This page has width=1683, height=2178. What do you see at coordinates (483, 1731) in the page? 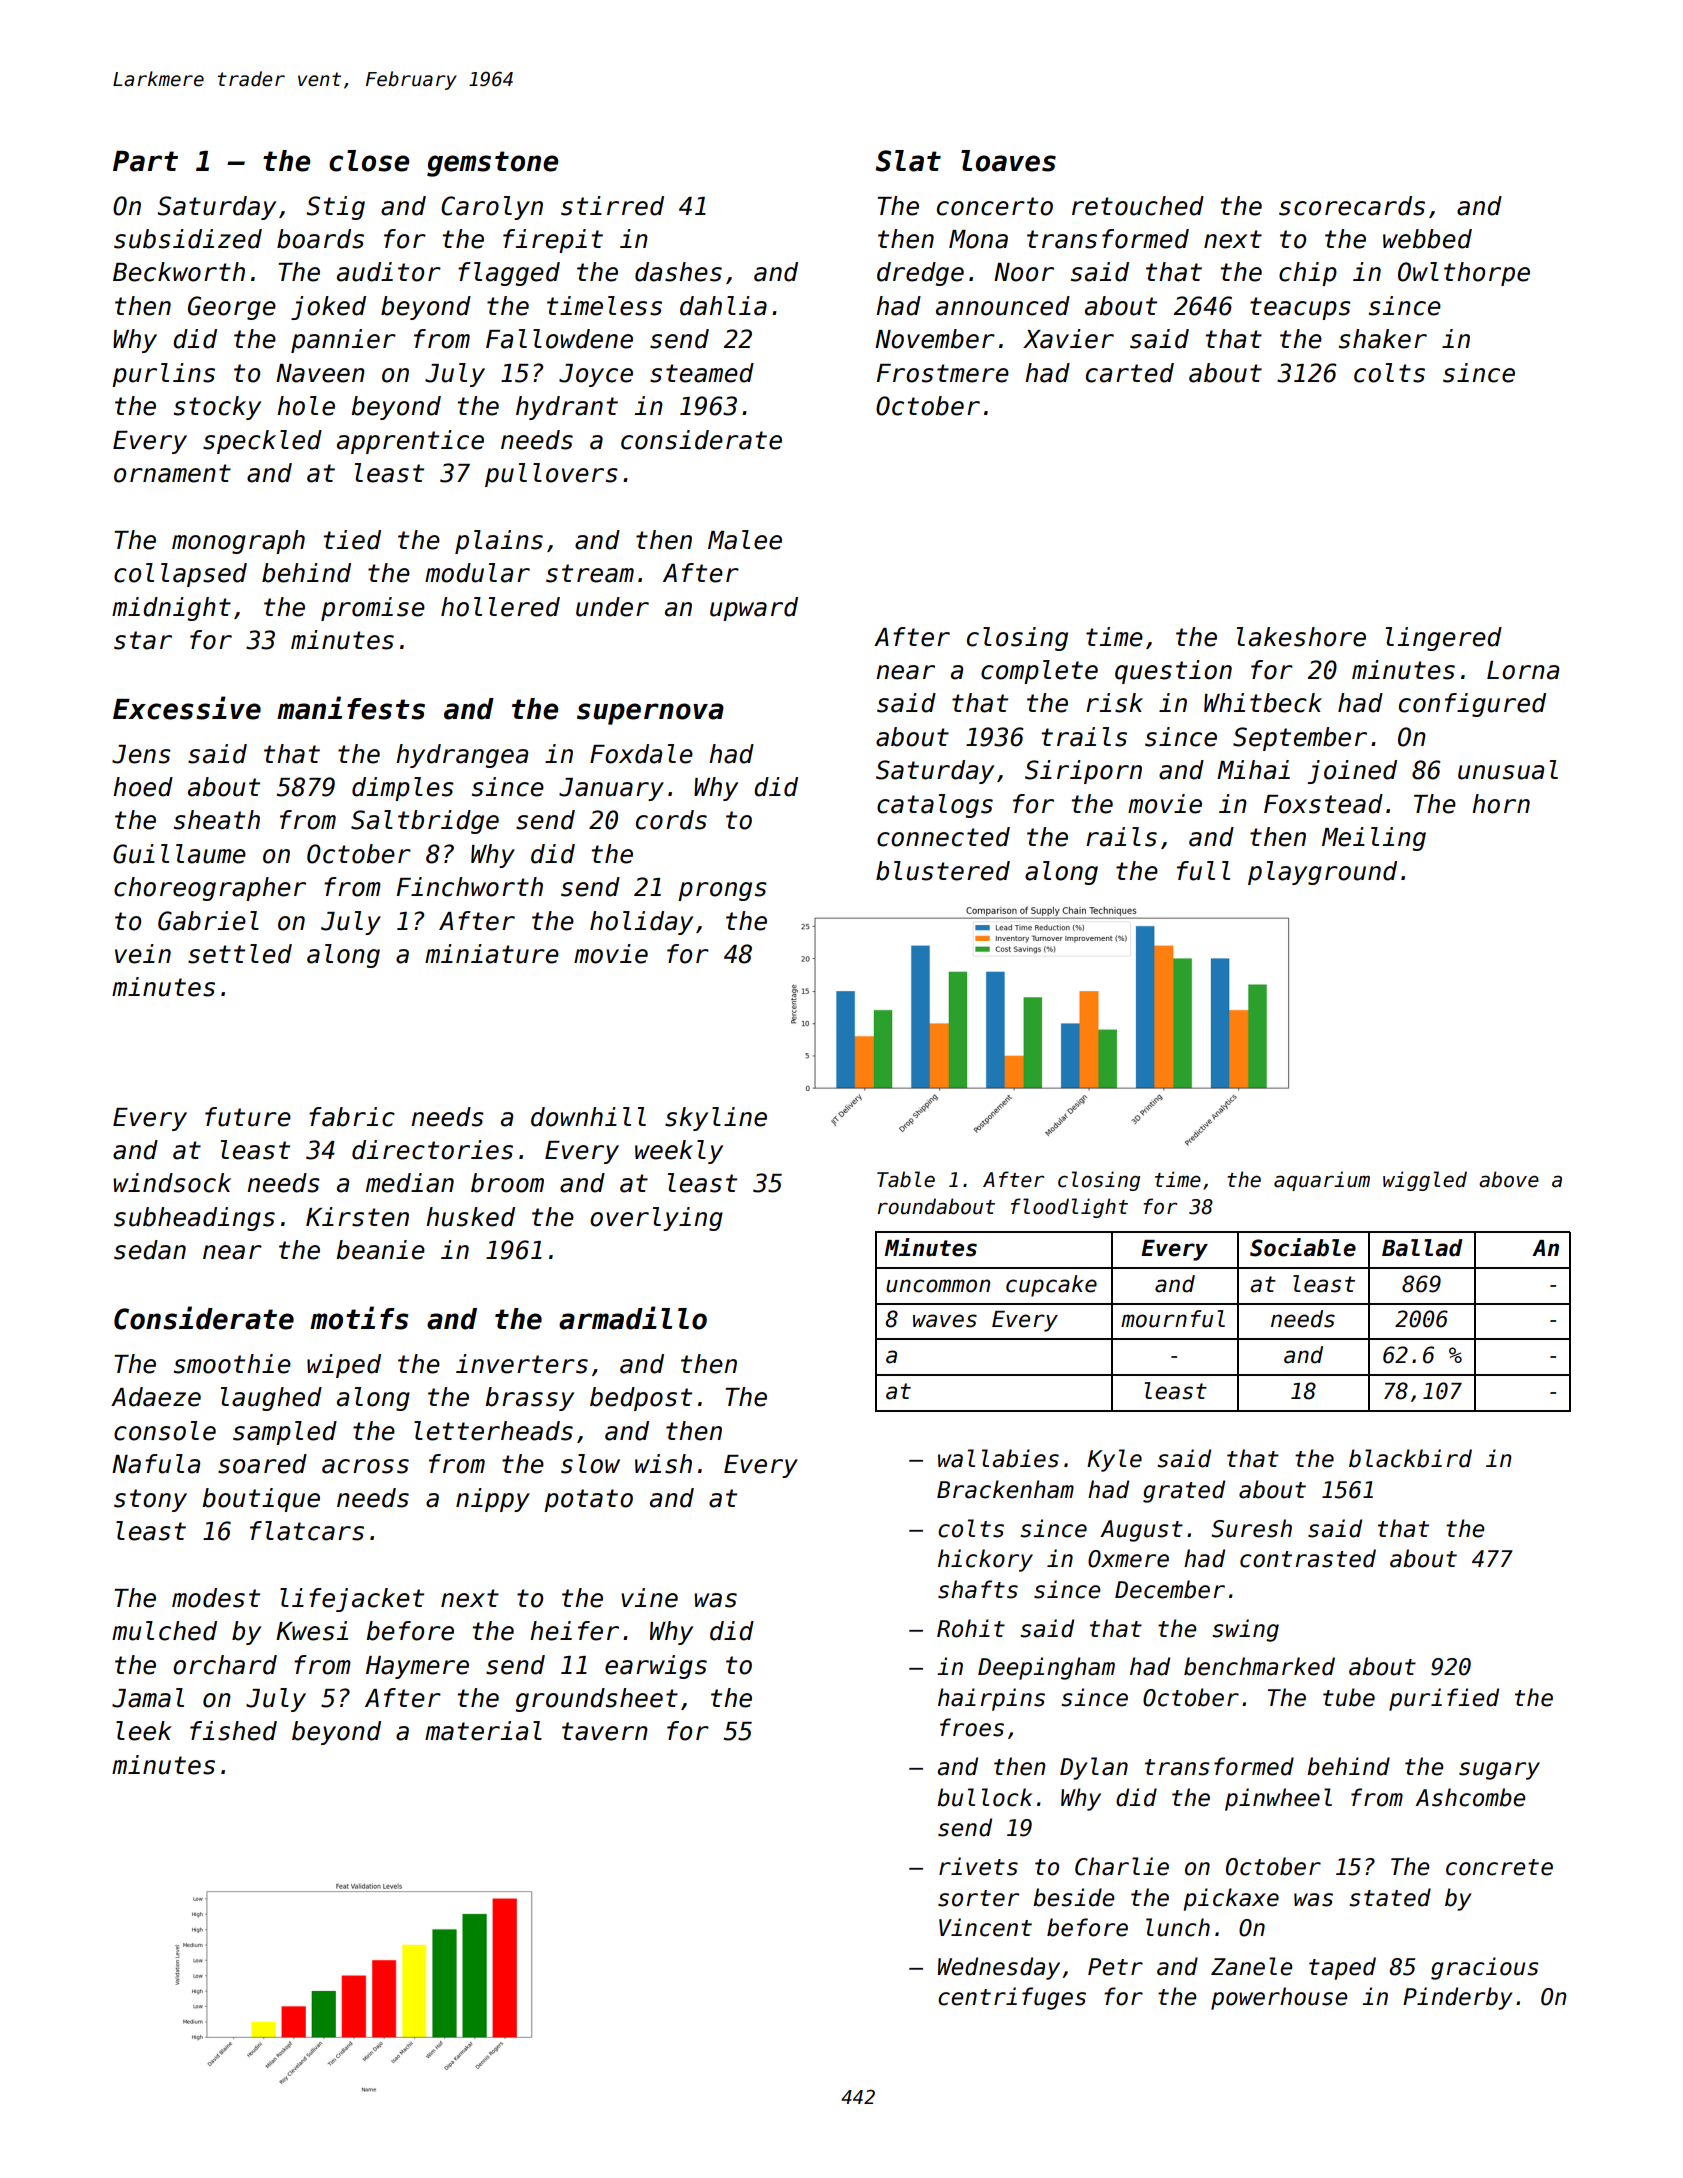
I see `material` at bounding box center [483, 1731].
